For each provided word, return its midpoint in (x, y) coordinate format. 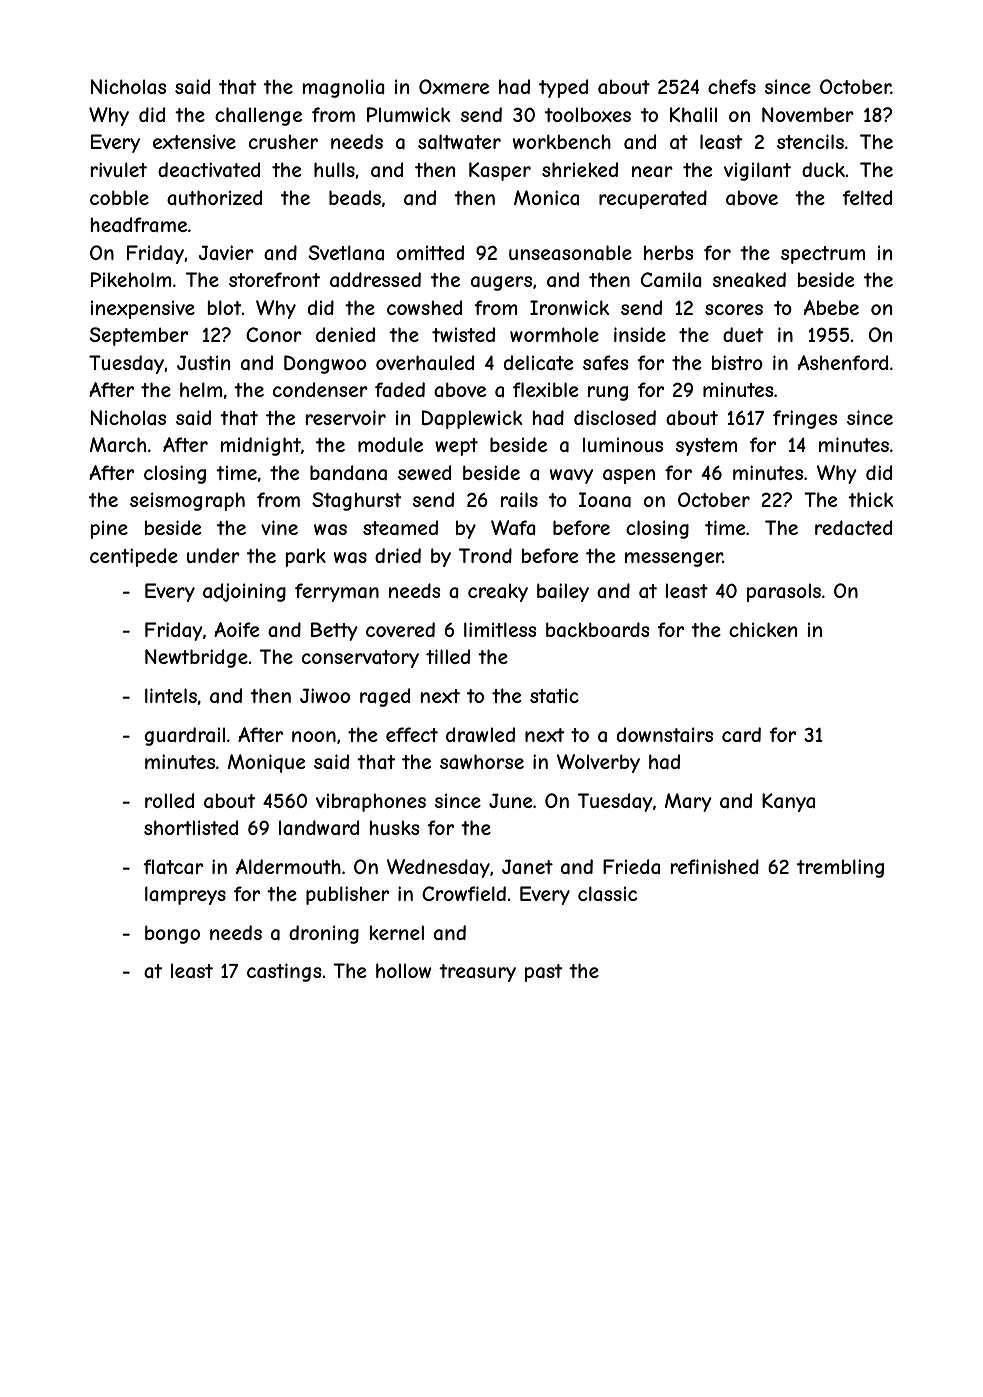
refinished (715, 866)
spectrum (823, 255)
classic (608, 893)
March (118, 444)
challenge (258, 116)
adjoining (244, 592)
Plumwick (408, 114)
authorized (214, 197)
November (808, 114)
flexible (545, 389)
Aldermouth (288, 866)
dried (398, 555)
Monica (546, 197)
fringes (805, 419)
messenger (674, 559)
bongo (172, 934)
